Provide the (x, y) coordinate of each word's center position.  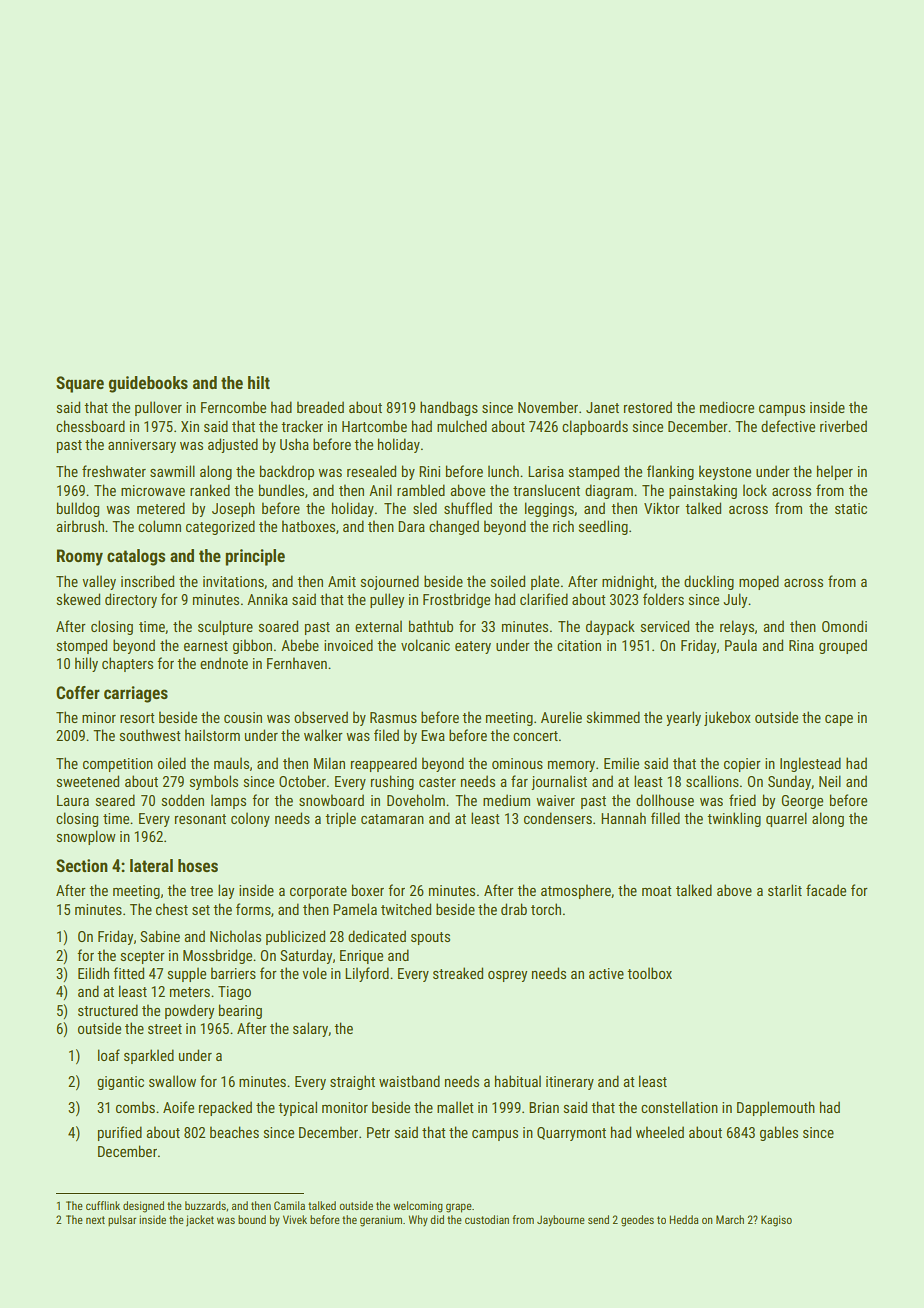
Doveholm (416, 800)
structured (108, 1010)
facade (826, 890)
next (95, 1220)
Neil (830, 781)
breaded (320, 407)
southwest (149, 735)
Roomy (80, 557)
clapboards (595, 427)
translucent (546, 490)
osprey (507, 976)
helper (835, 472)
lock (755, 490)
